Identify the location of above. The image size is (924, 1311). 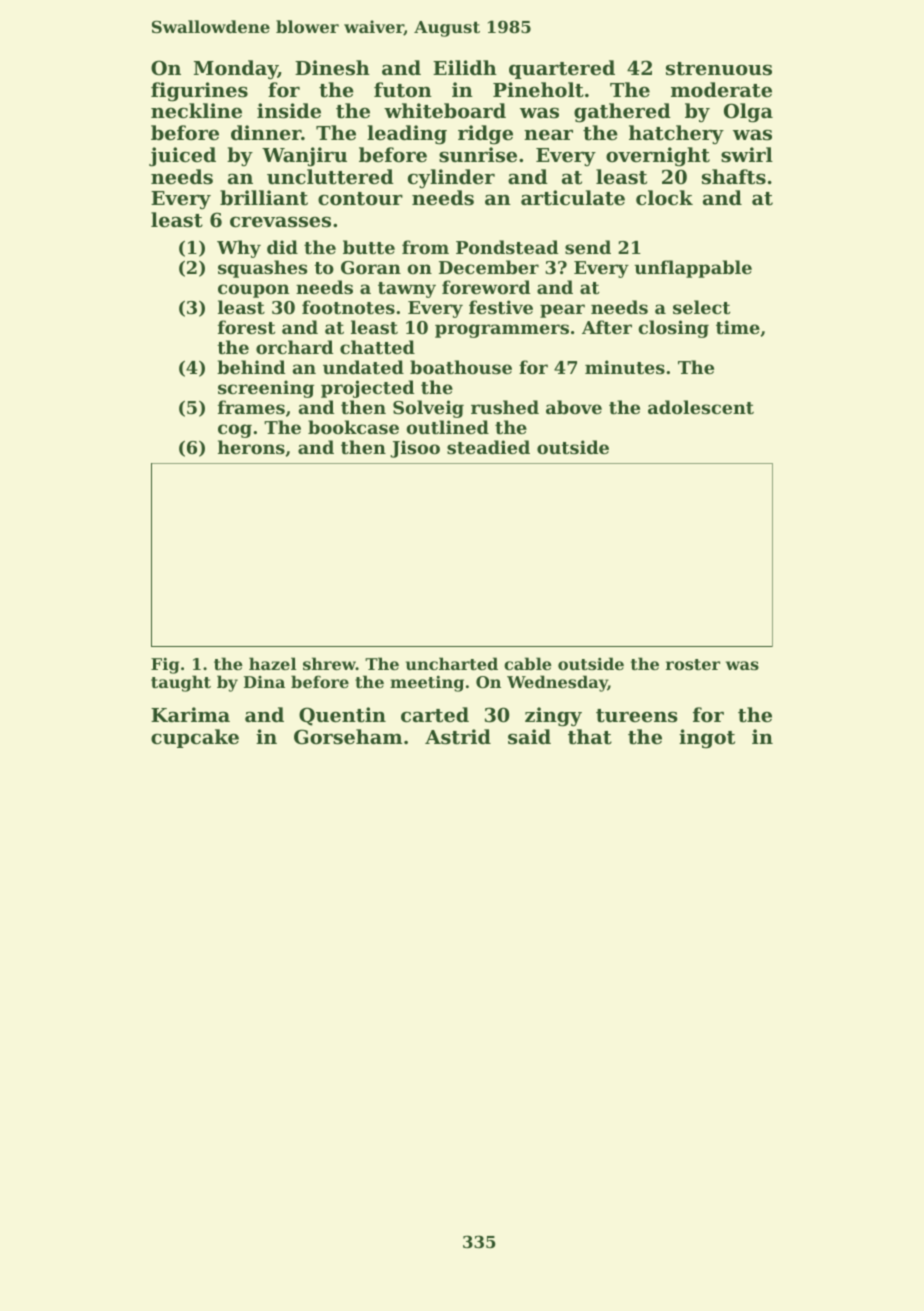
(574, 407).
